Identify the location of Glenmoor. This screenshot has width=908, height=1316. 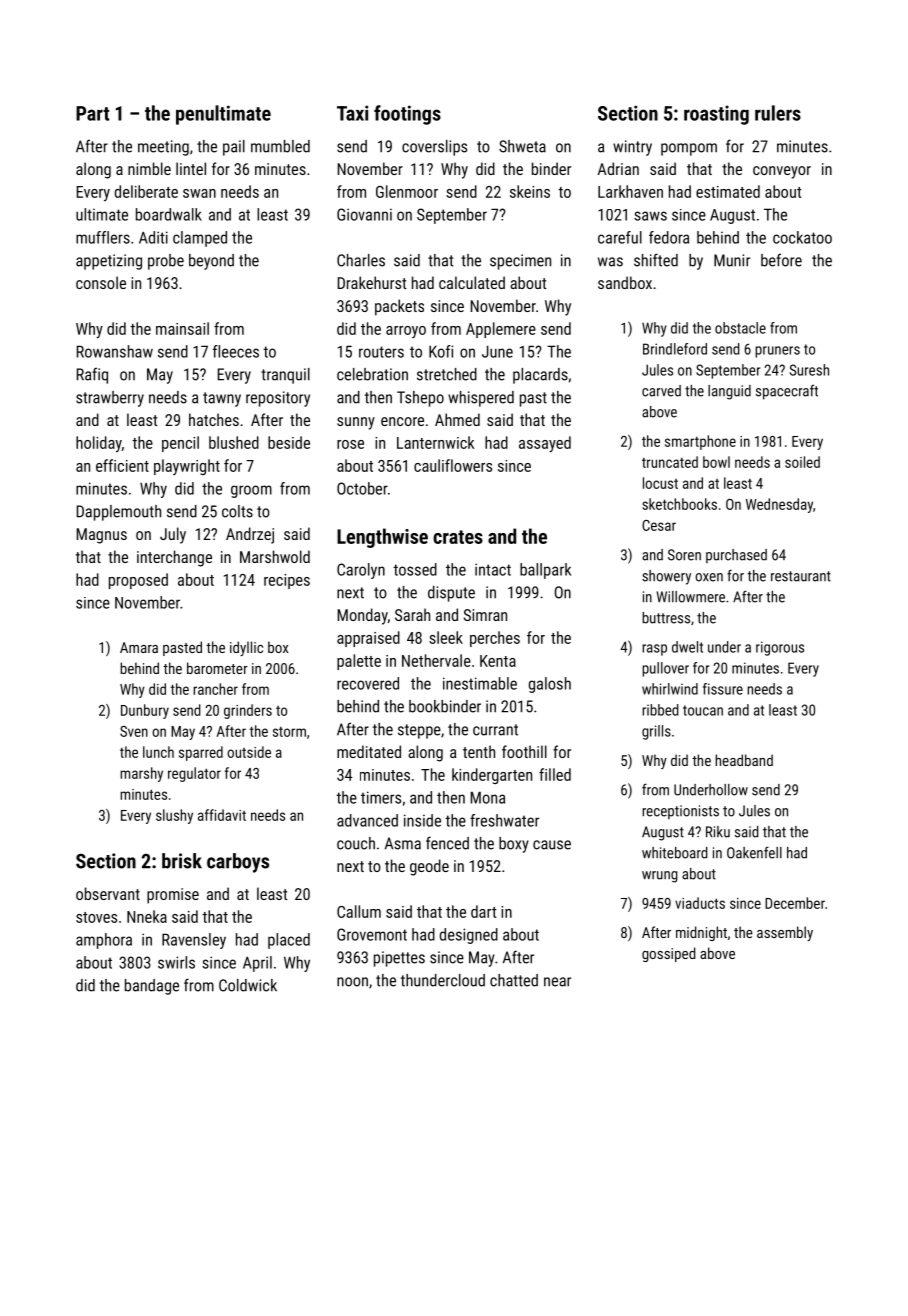
(407, 191).
